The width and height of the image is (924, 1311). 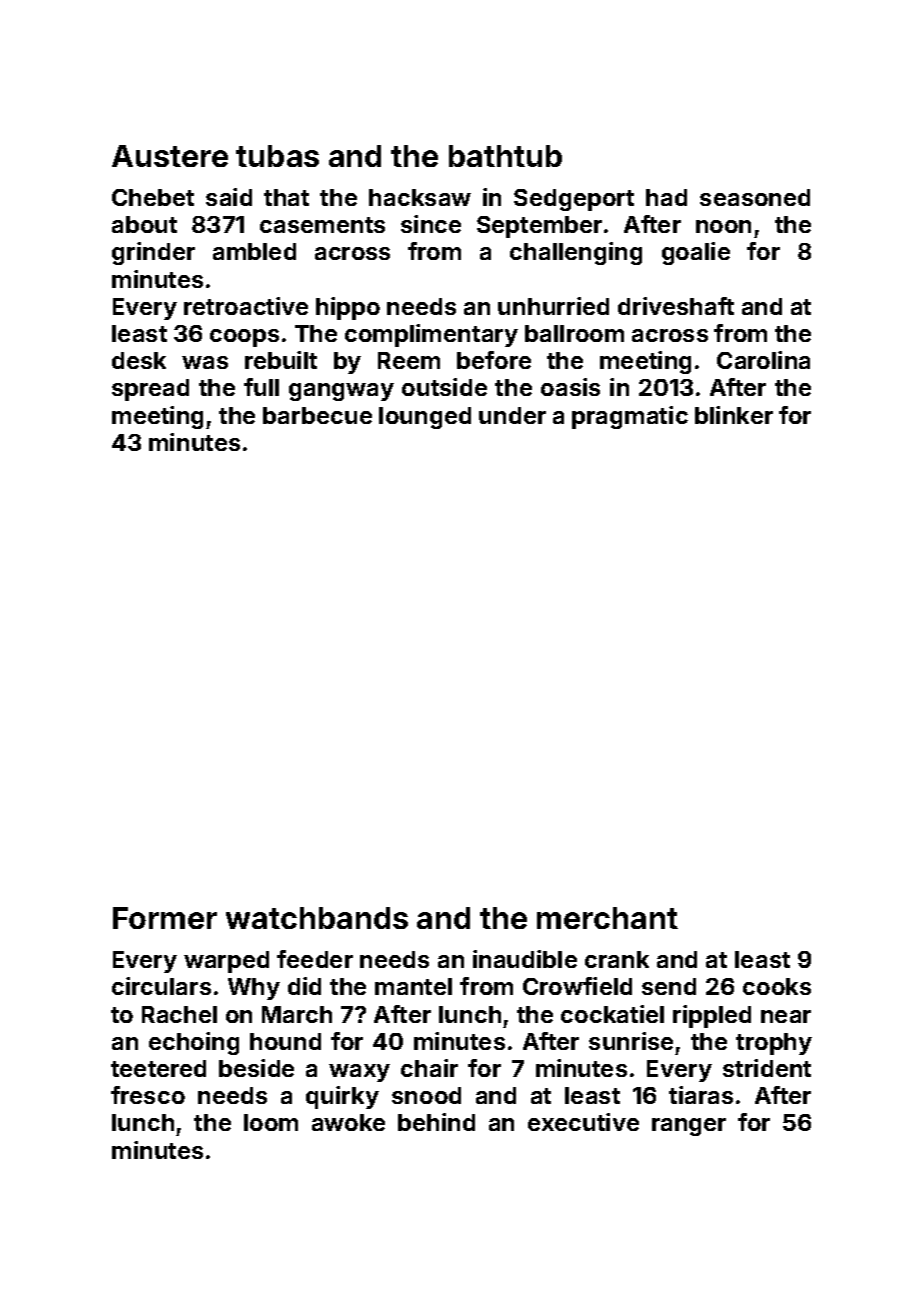 I want to click on cooks, so click(x=777, y=986).
